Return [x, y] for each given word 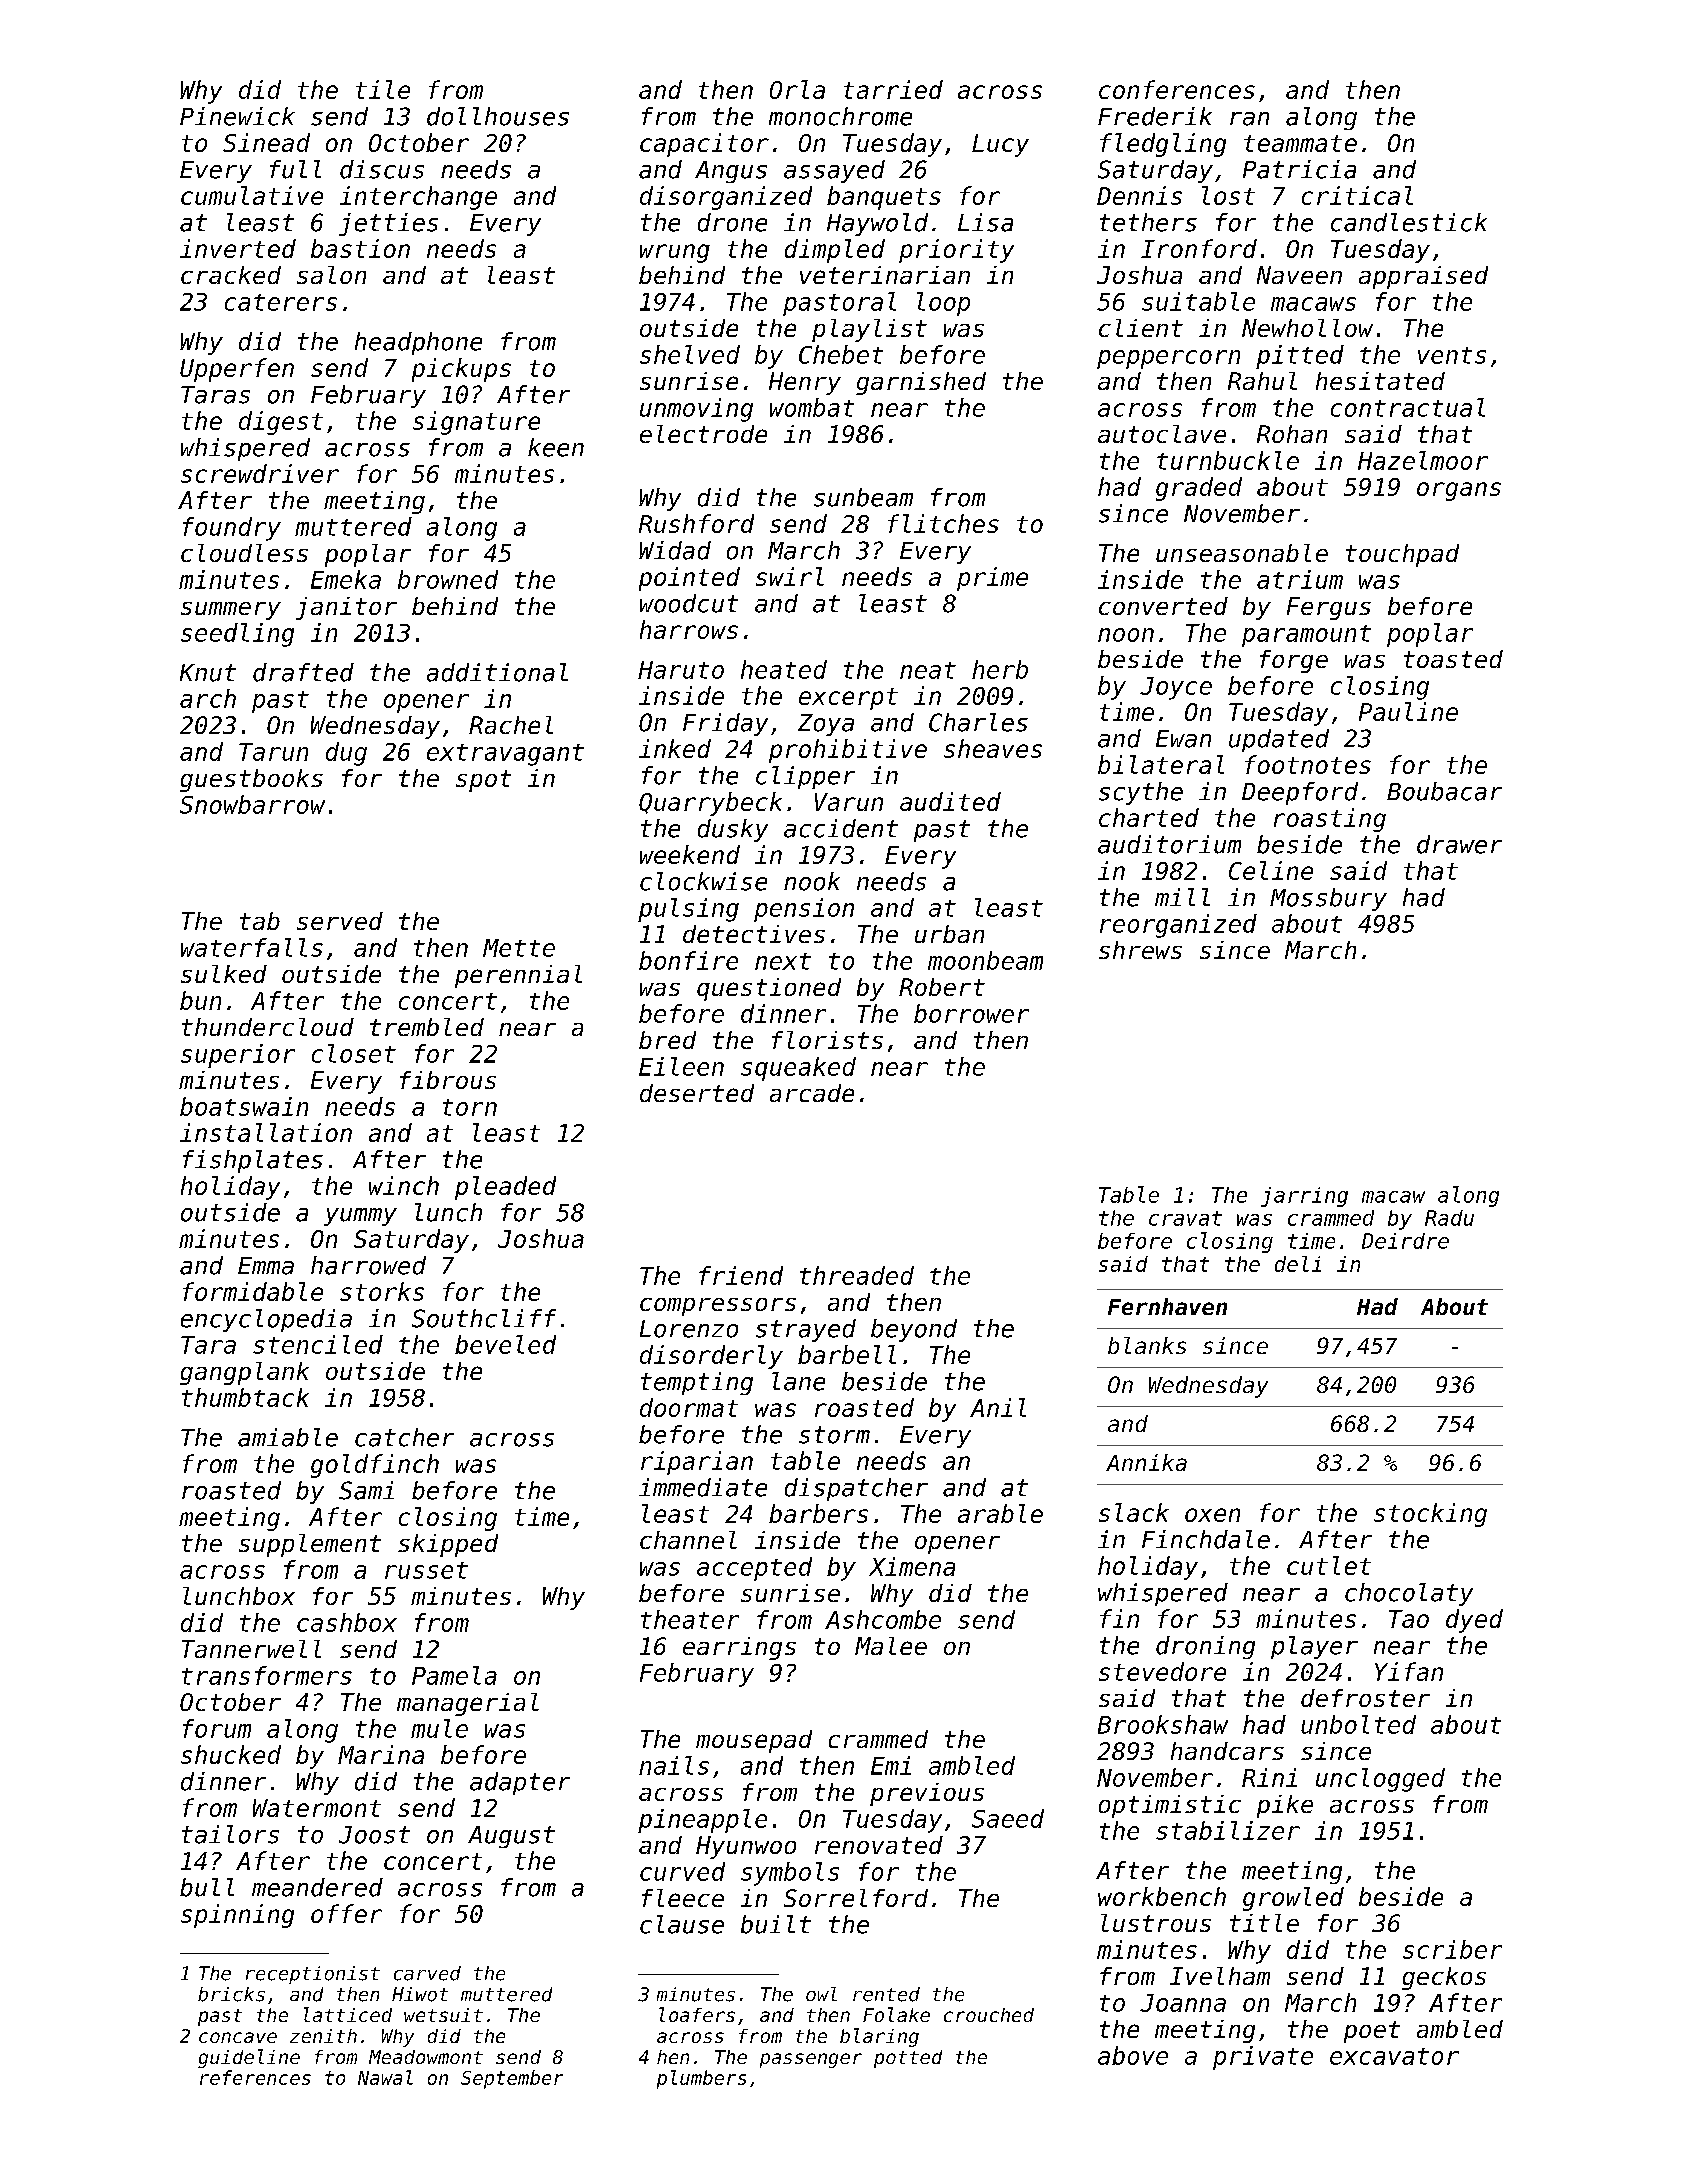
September [512, 2079]
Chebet [841, 354]
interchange [418, 198]
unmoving [696, 410]
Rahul [1262, 381]
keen [556, 447]
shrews [1140, 950]
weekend [690, 854]
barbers [818, 1513]
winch [404, 1185]
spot [483, 781]
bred [667, 1040]
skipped [448, 1545]
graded [1199, 489]
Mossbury [1328, 899]
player [1314, 1647]
